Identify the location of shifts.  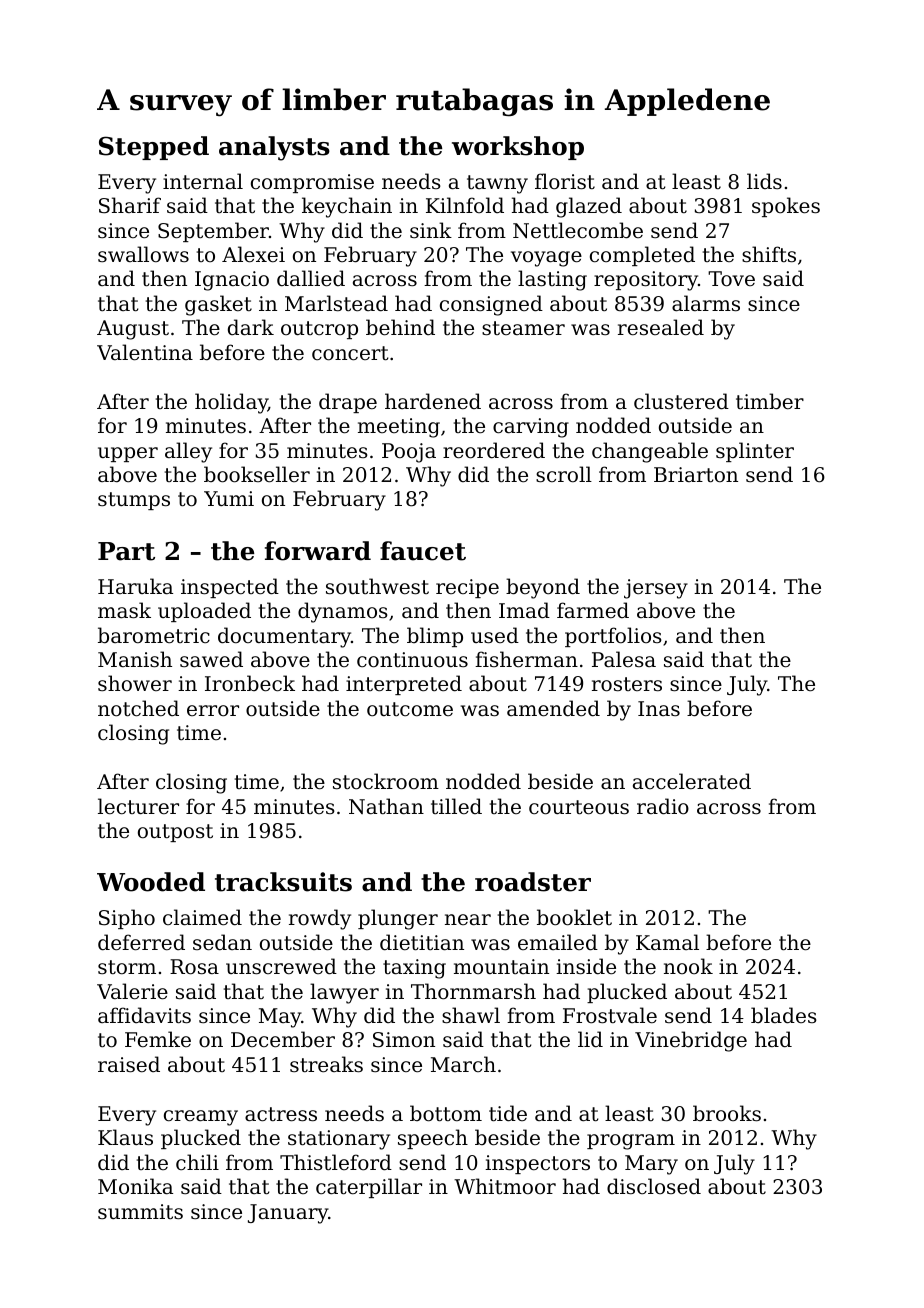
(769, 254).
